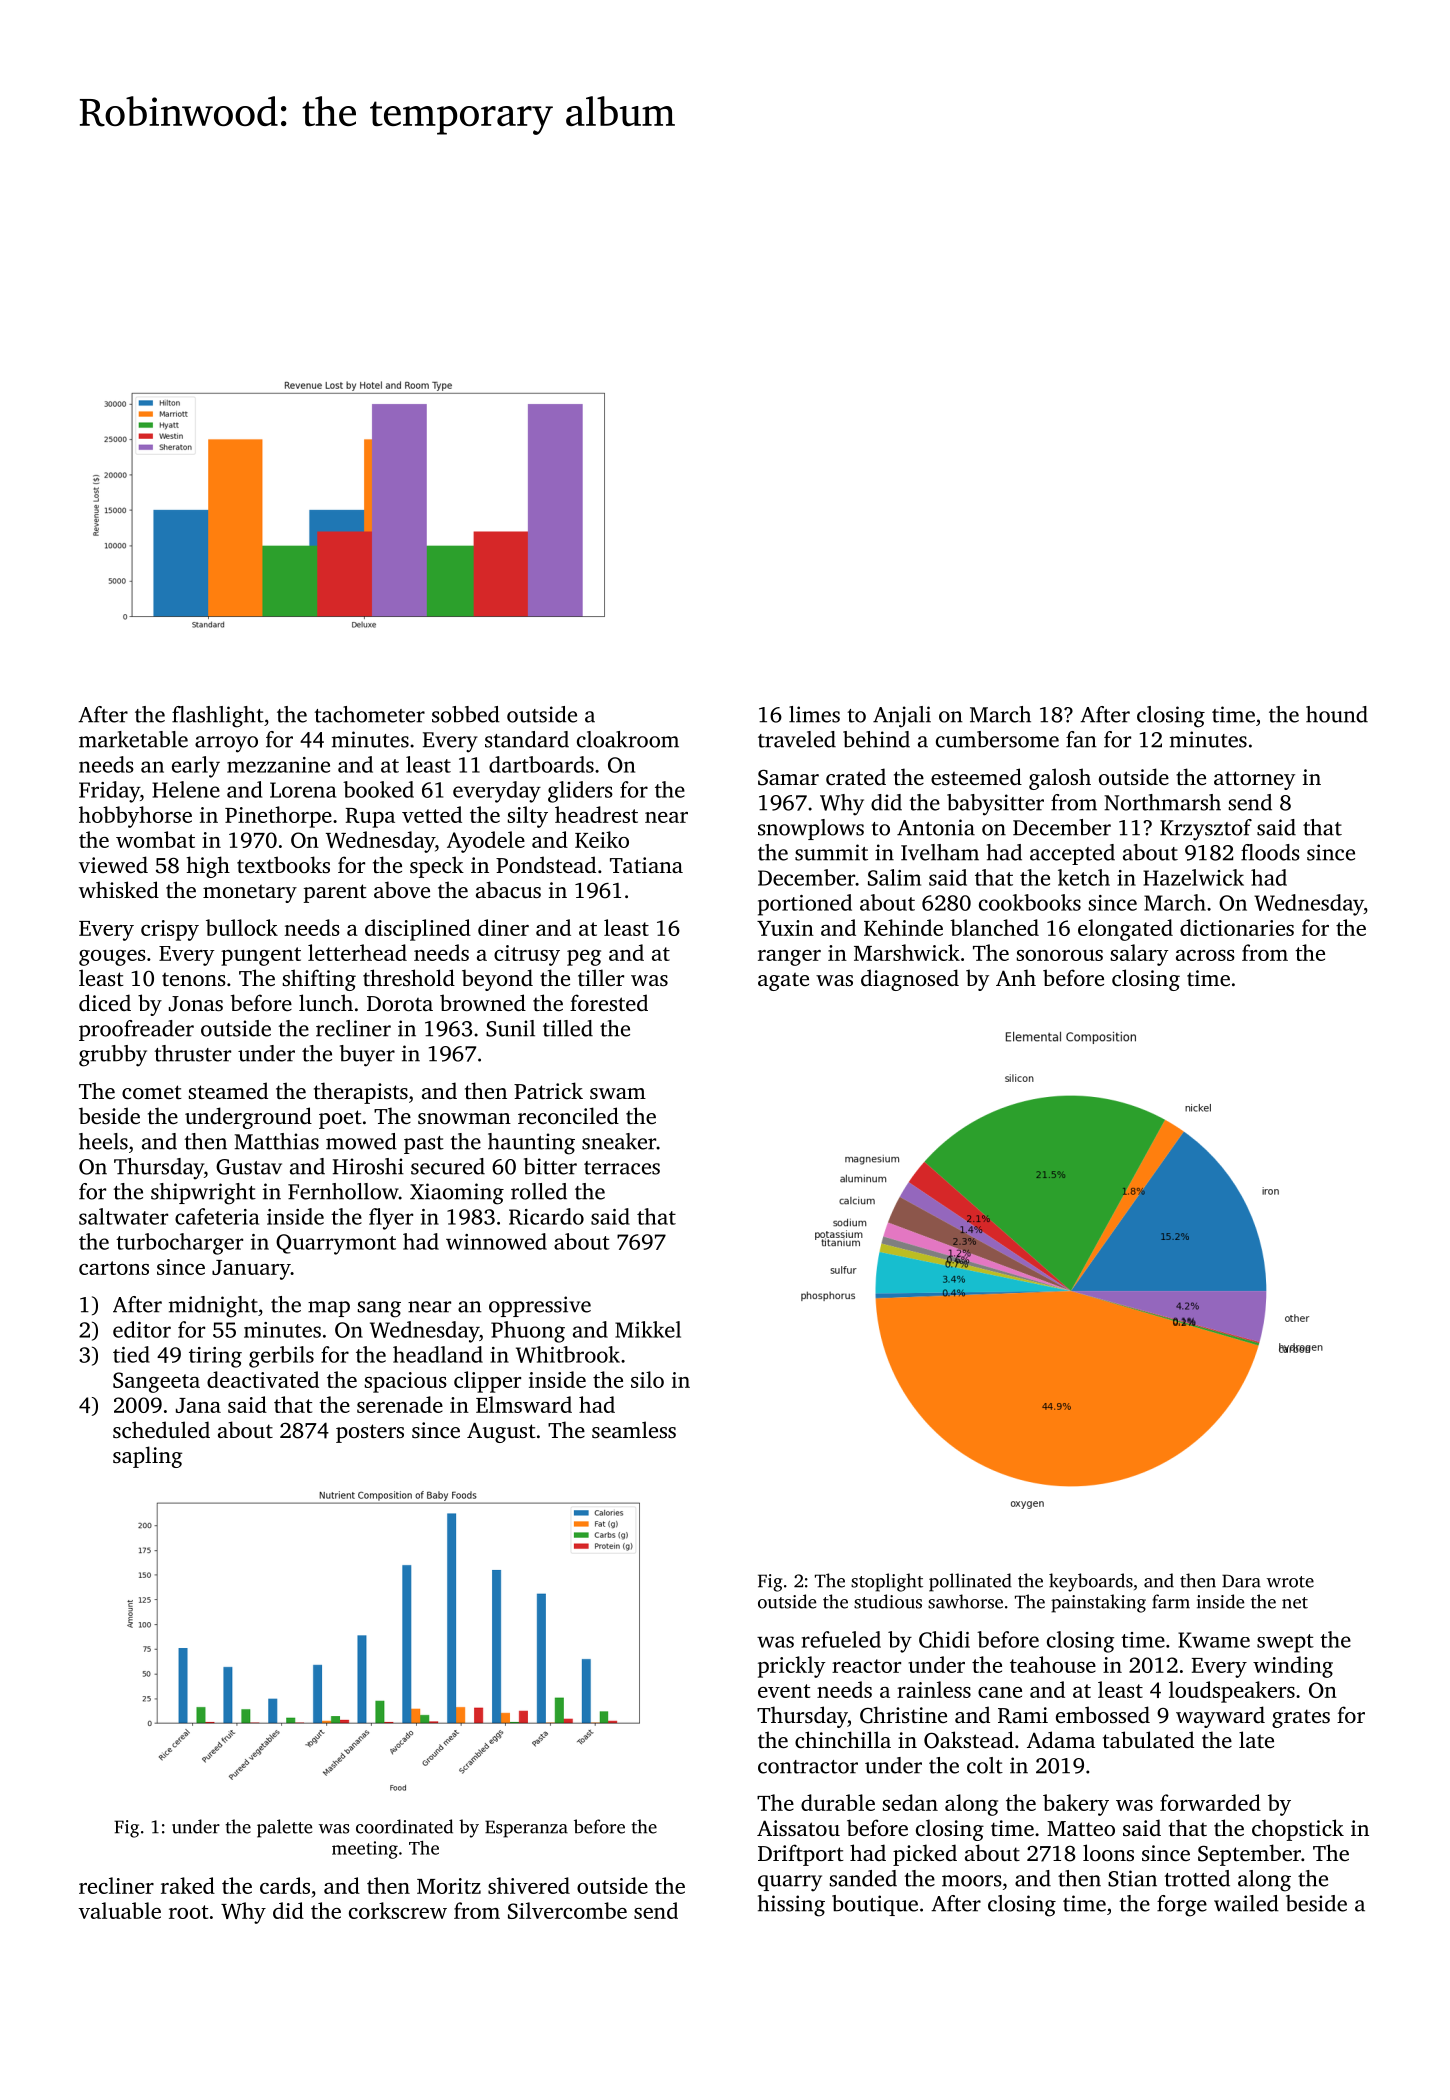 Image resolution: width=1450 pixels, height=2100 pixels. Describe the element at coordinates (120, 1910) in the screenshot. I see `valuable` at that location.
